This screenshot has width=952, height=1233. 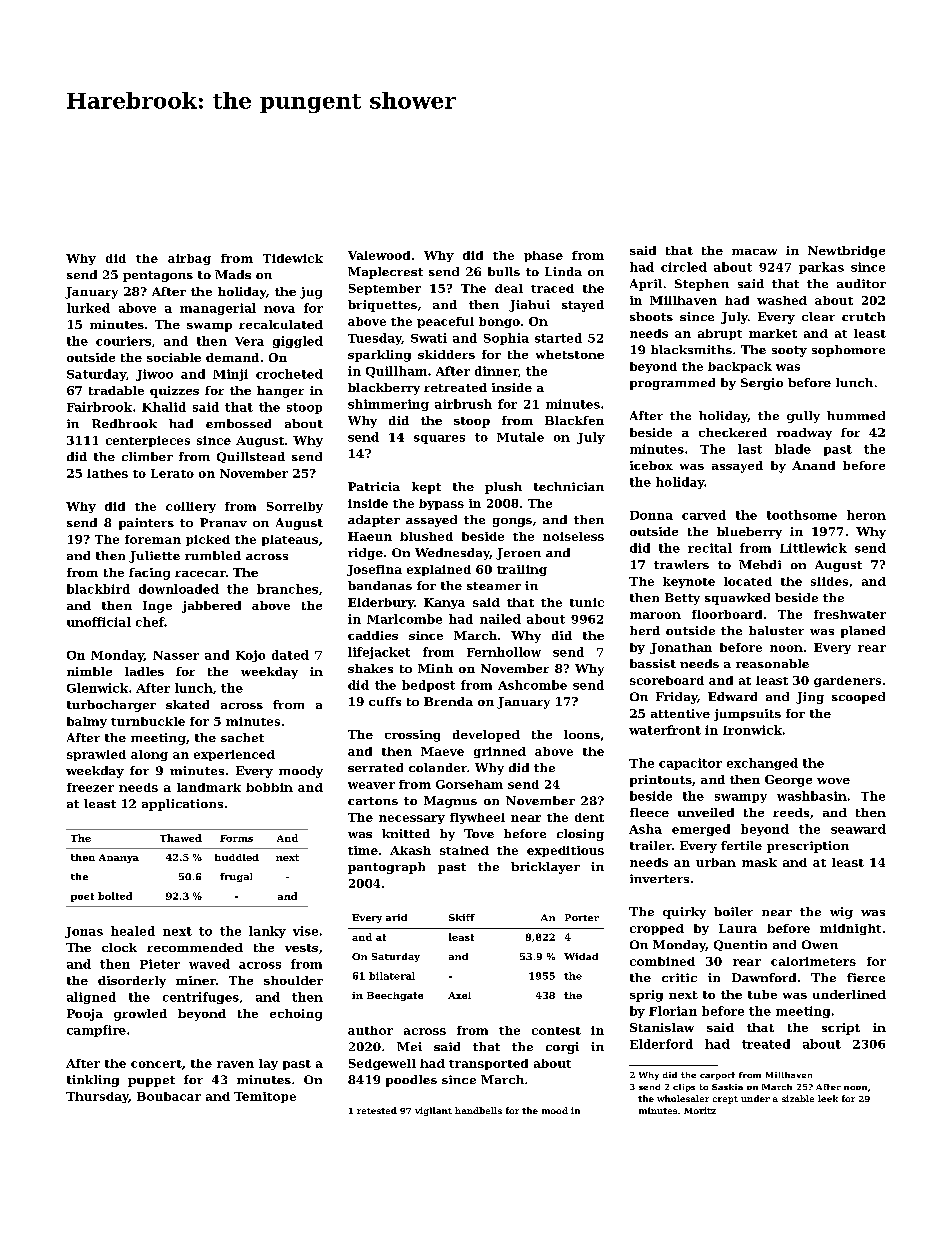 I want to click on Josefina, so click(x=374, y=570).
